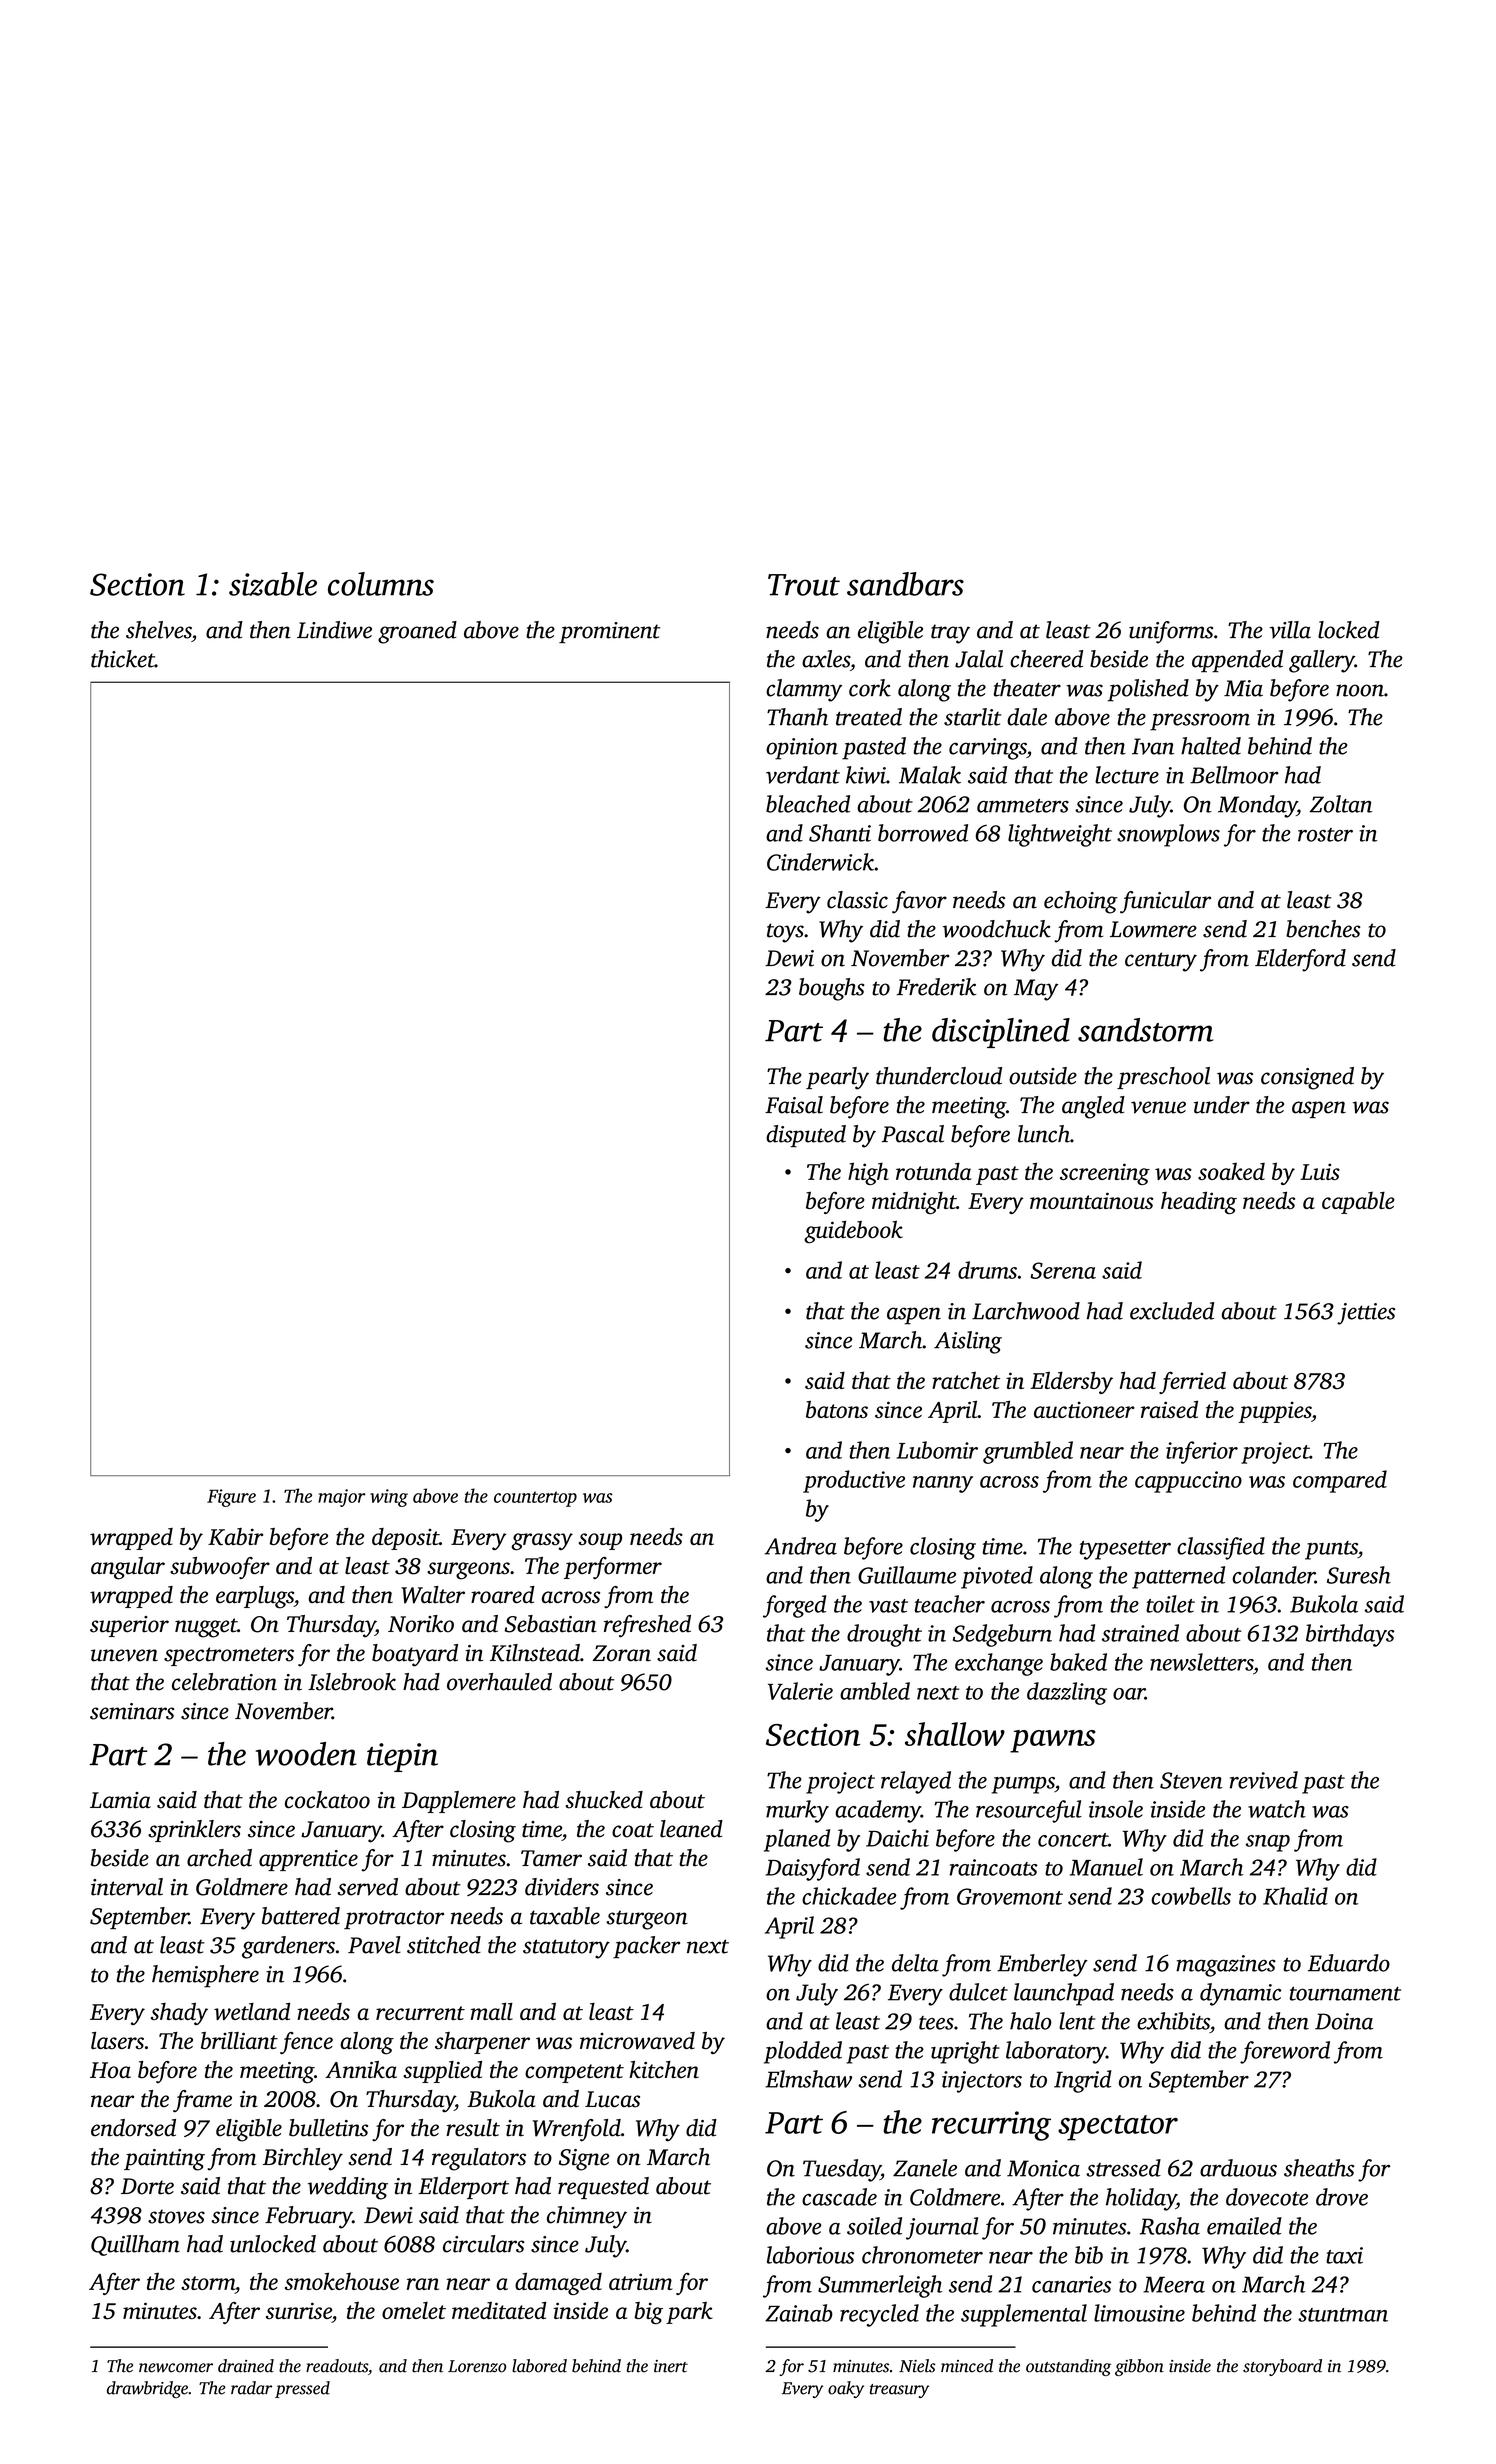 The height and width of the page is (2464, 1496). What do you see at coordinates (800, 1691) in the page?
I see `Valerie` at bounding box center [800, 1691].
